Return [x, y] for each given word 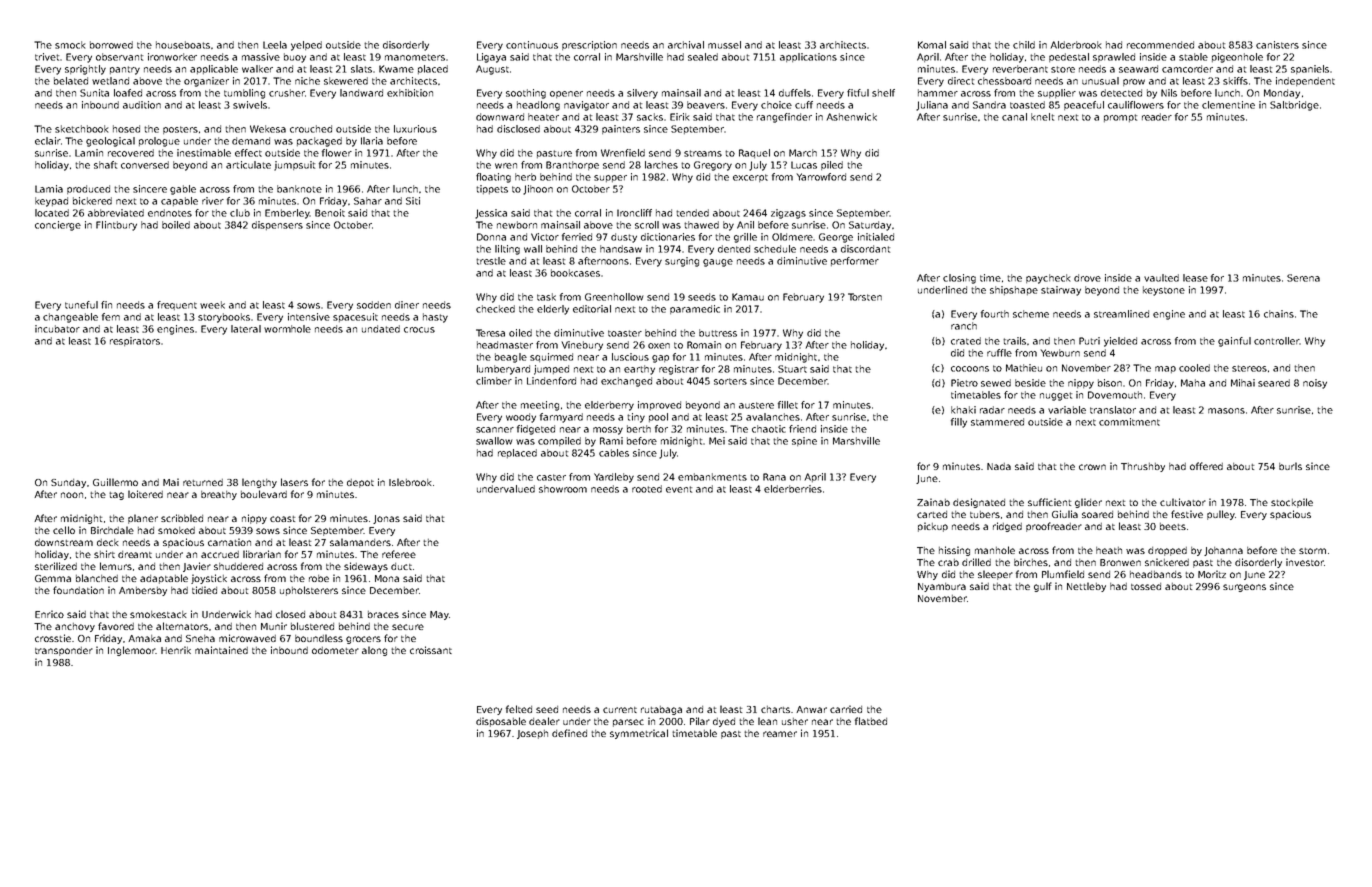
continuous [532, 45]
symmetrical [639, 734]
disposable [501, 722]
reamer [780, 734]
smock [70, 45]
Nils [1169, 93]
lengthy [259, 483]
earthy [639, 370]
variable [1067, 410]
